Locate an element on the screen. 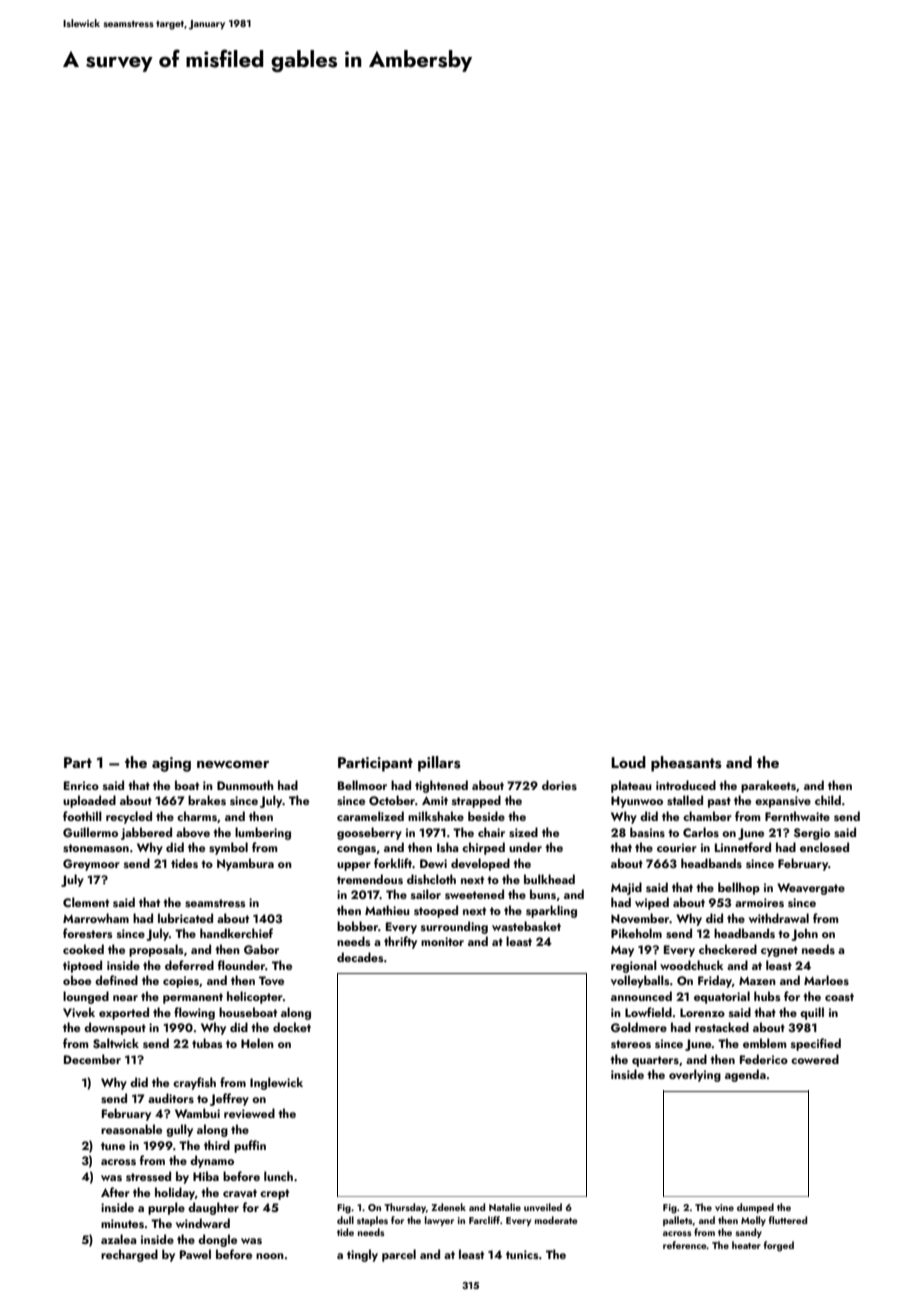  dumped is located at coordinates (755, 1208).
